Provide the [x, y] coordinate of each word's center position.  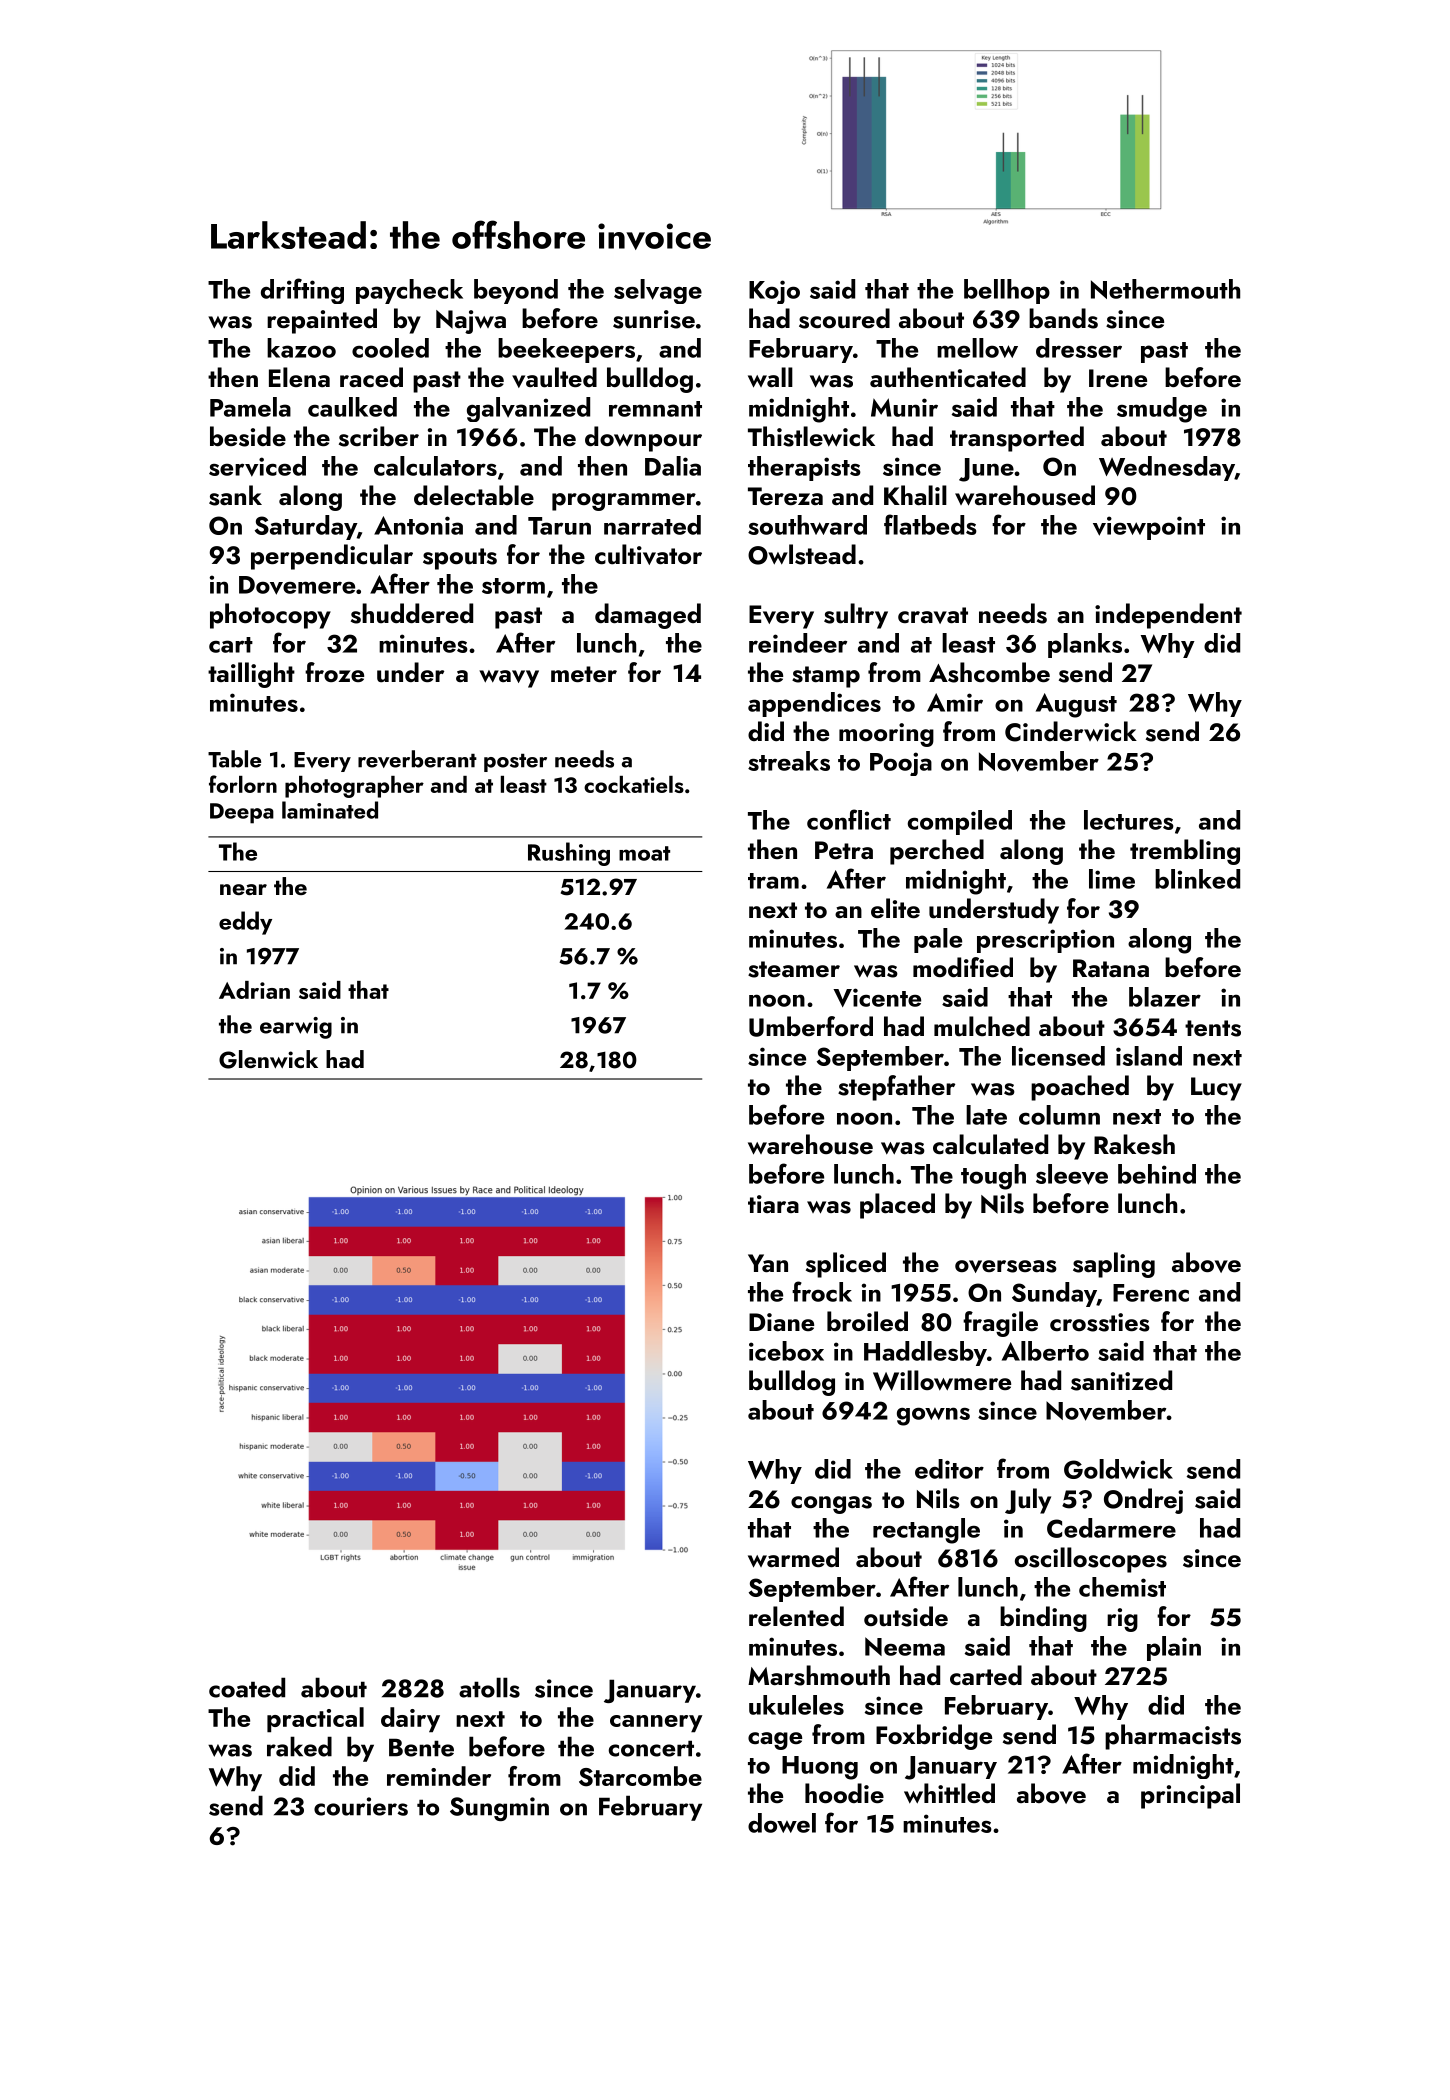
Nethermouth [1165, 289]
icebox [786, 1351]
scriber [379, 436]
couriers [361, 1806]
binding [1043, 1619]
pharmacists [1173, 1737]
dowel [782, 1823]
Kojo [774, 292]
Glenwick [268, 1059]
